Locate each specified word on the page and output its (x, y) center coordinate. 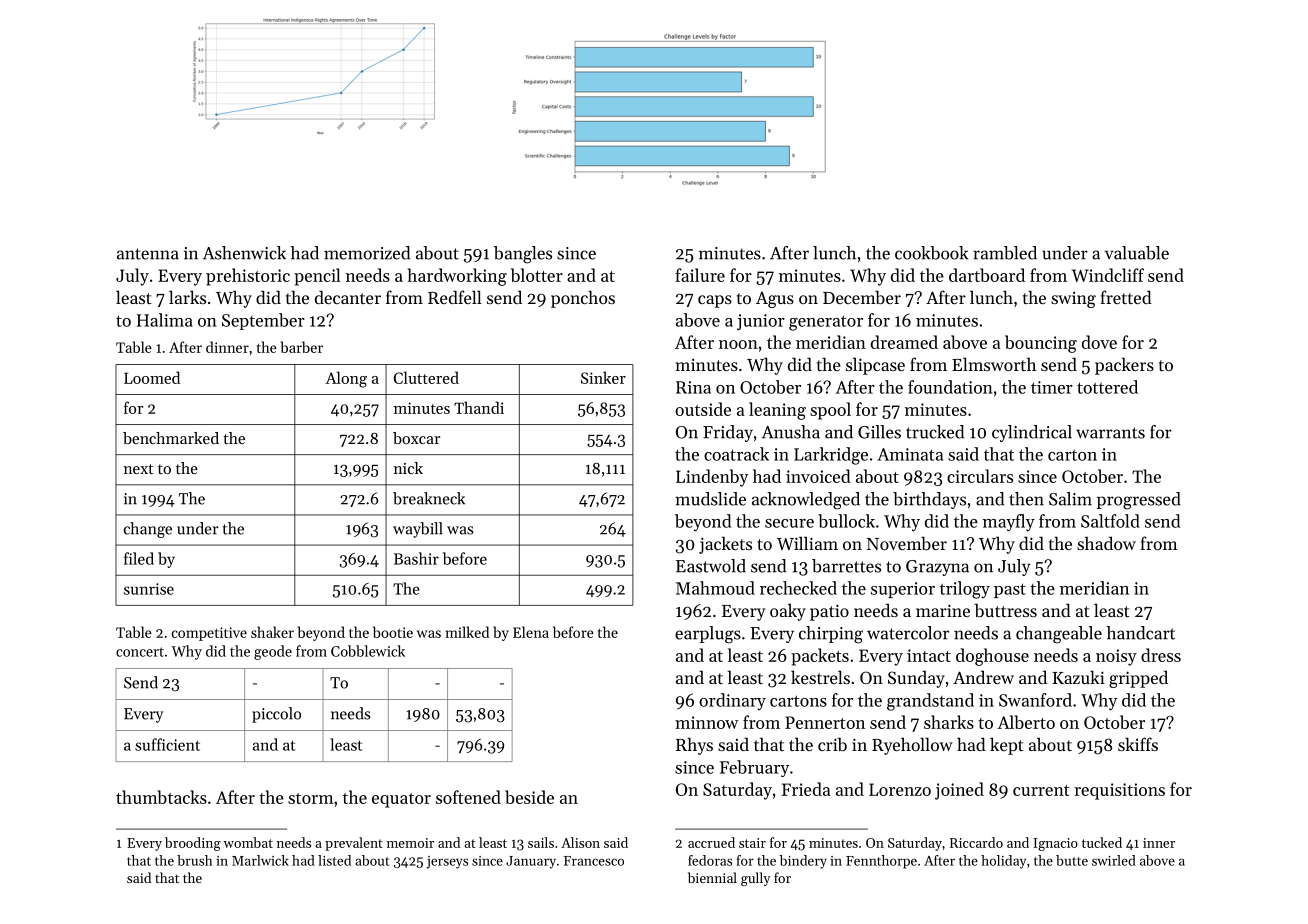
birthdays (929, 500)
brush (195, 860)
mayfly (1009, 523)
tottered (1107, 387)
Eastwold (711, 566)
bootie (393, 632)
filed (139, 558)
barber (302, 347)
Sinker (603, 377)
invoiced (818, 476)
